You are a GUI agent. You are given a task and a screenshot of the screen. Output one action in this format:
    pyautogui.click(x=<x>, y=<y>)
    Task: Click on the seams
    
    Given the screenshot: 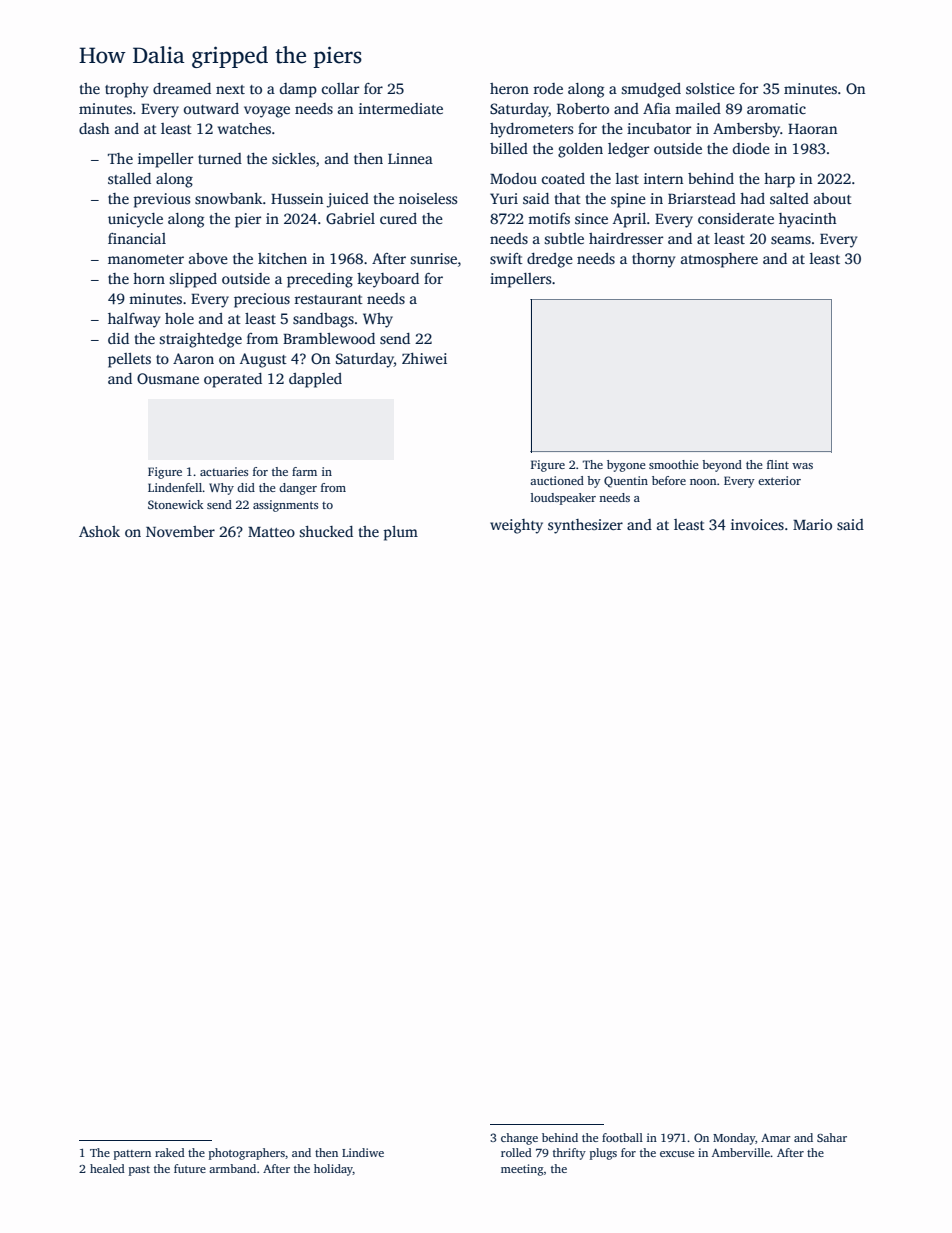 What is the action you would take?
    pyautogui.click(x=791, y=240)
